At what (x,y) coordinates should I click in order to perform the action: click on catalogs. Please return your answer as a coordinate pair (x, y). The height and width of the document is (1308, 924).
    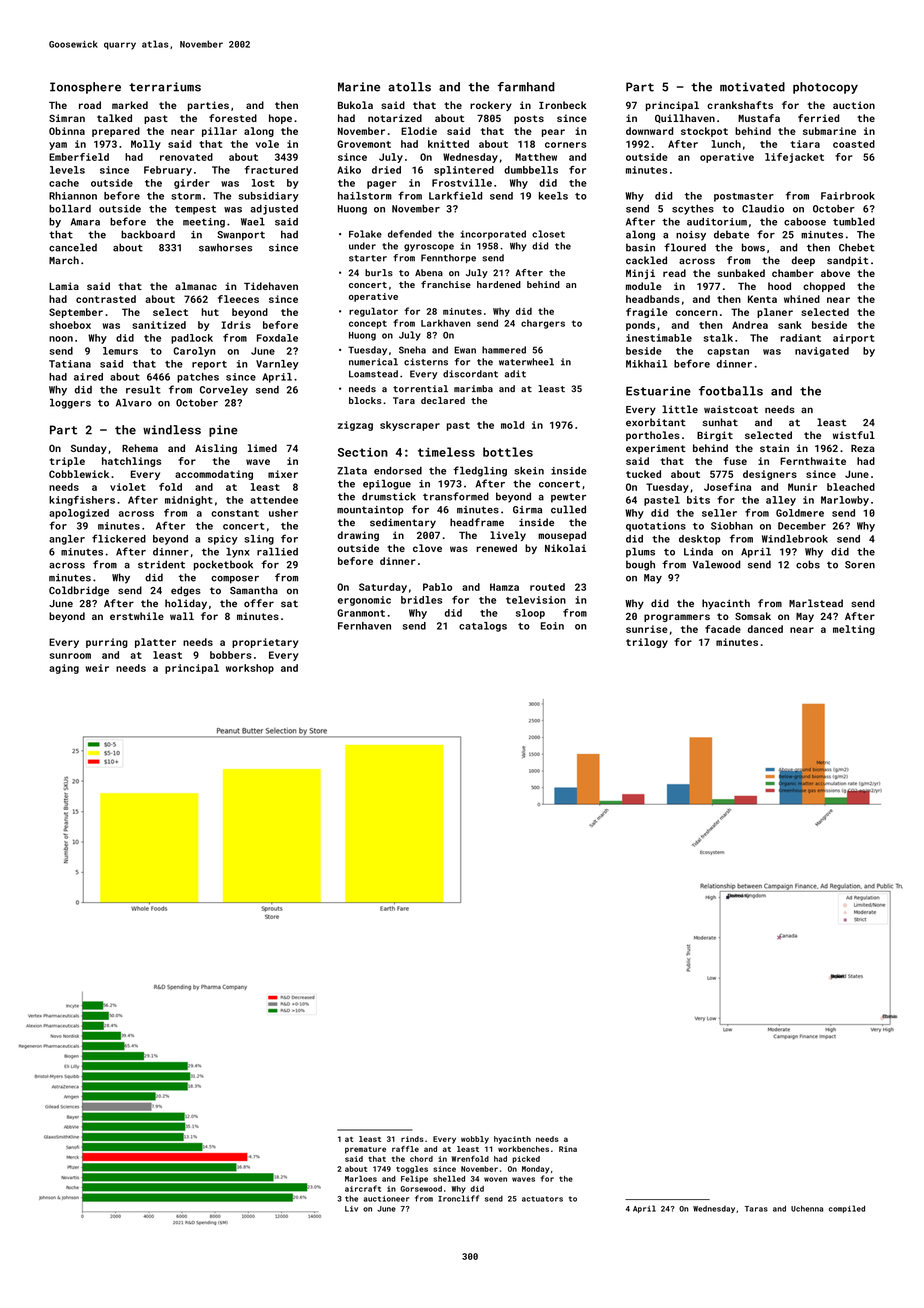
    Looking at the image, I should click on (483, 627).
